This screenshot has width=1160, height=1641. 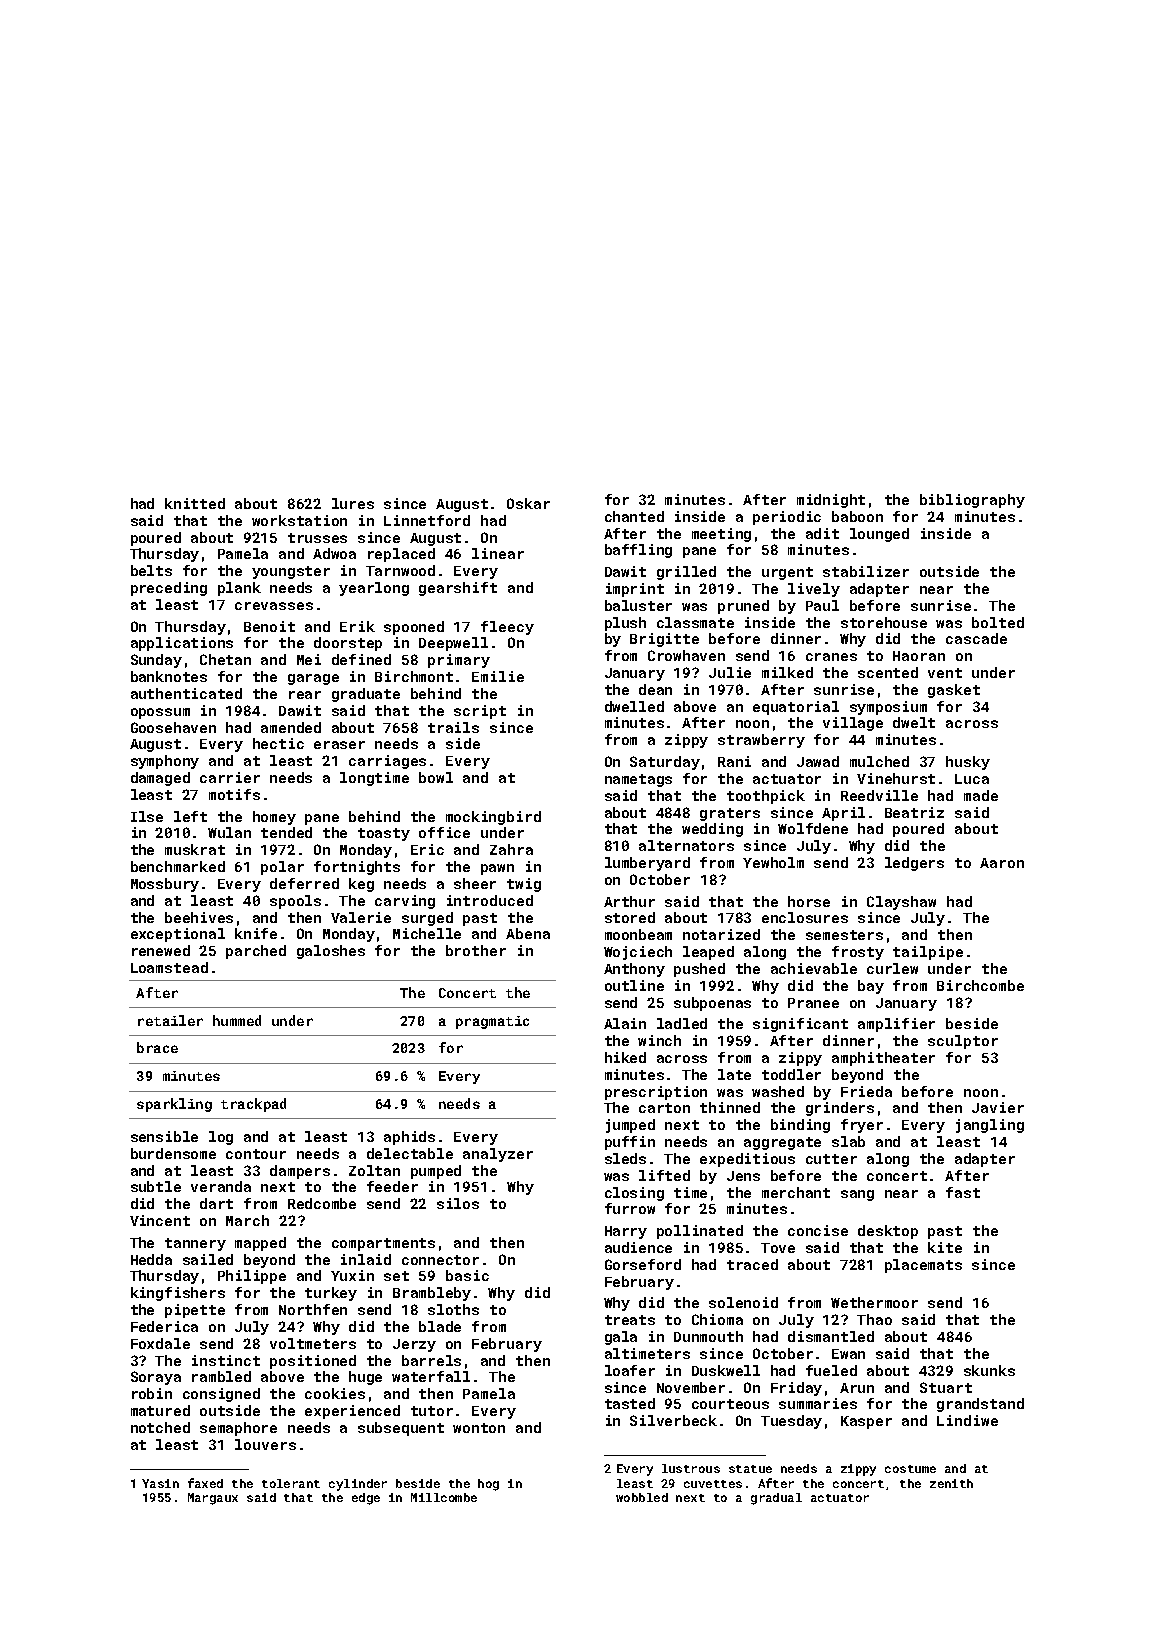 I want to click on Margaux, so click(x=213, y=1499).
